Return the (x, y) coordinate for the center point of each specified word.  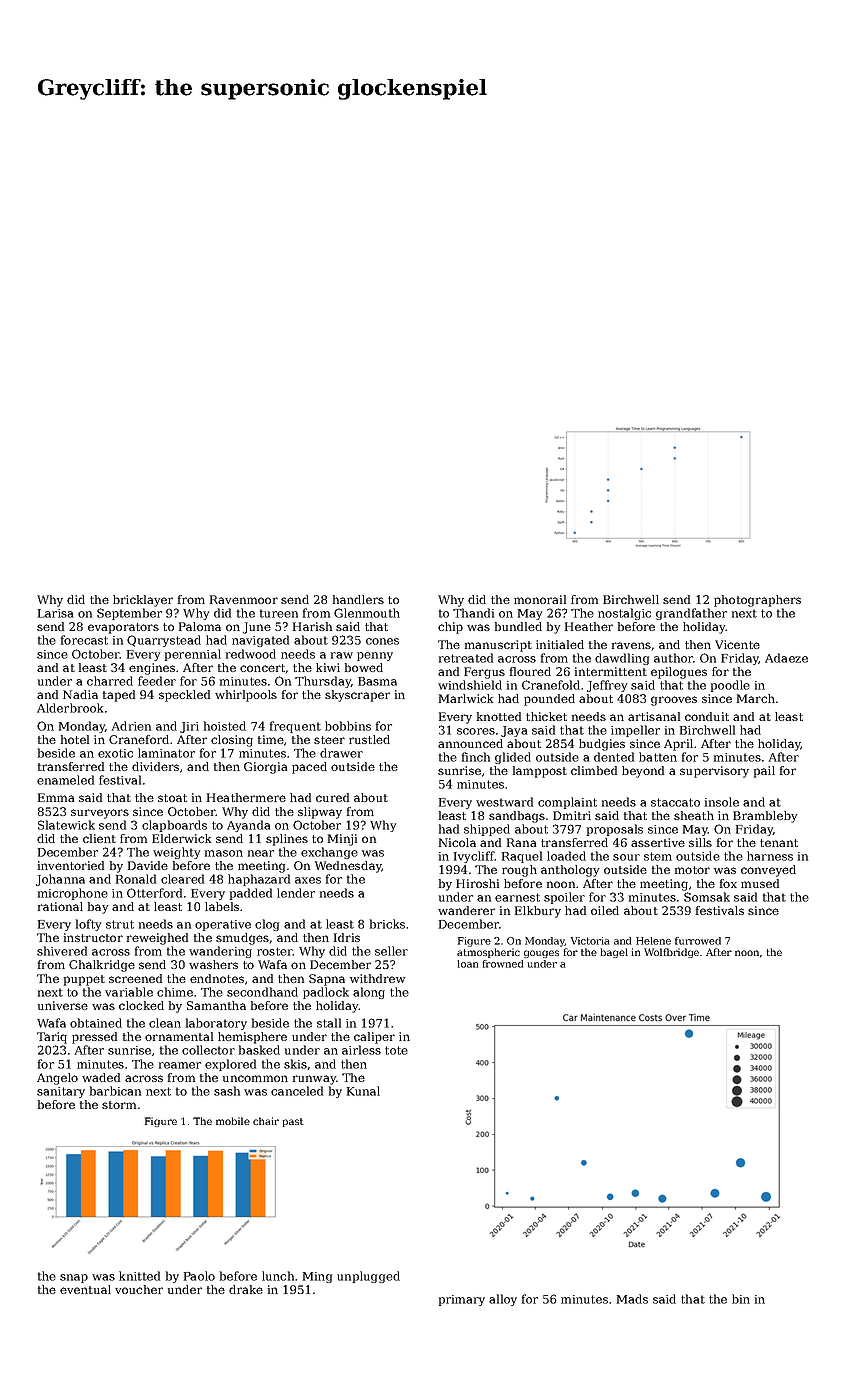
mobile (233, 1121)
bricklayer (143, 601)
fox (728, 883)
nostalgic (624, 614)
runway (314, 1080)
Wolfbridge (671, 953)
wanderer (466, 910)
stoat (172, 798)
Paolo (199, 1276)
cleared (182, 879)
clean (165, 1023)
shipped (487, 830)
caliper (374, 1038)
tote (396, 1050)
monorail (540, 599)
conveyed (768, 871)
